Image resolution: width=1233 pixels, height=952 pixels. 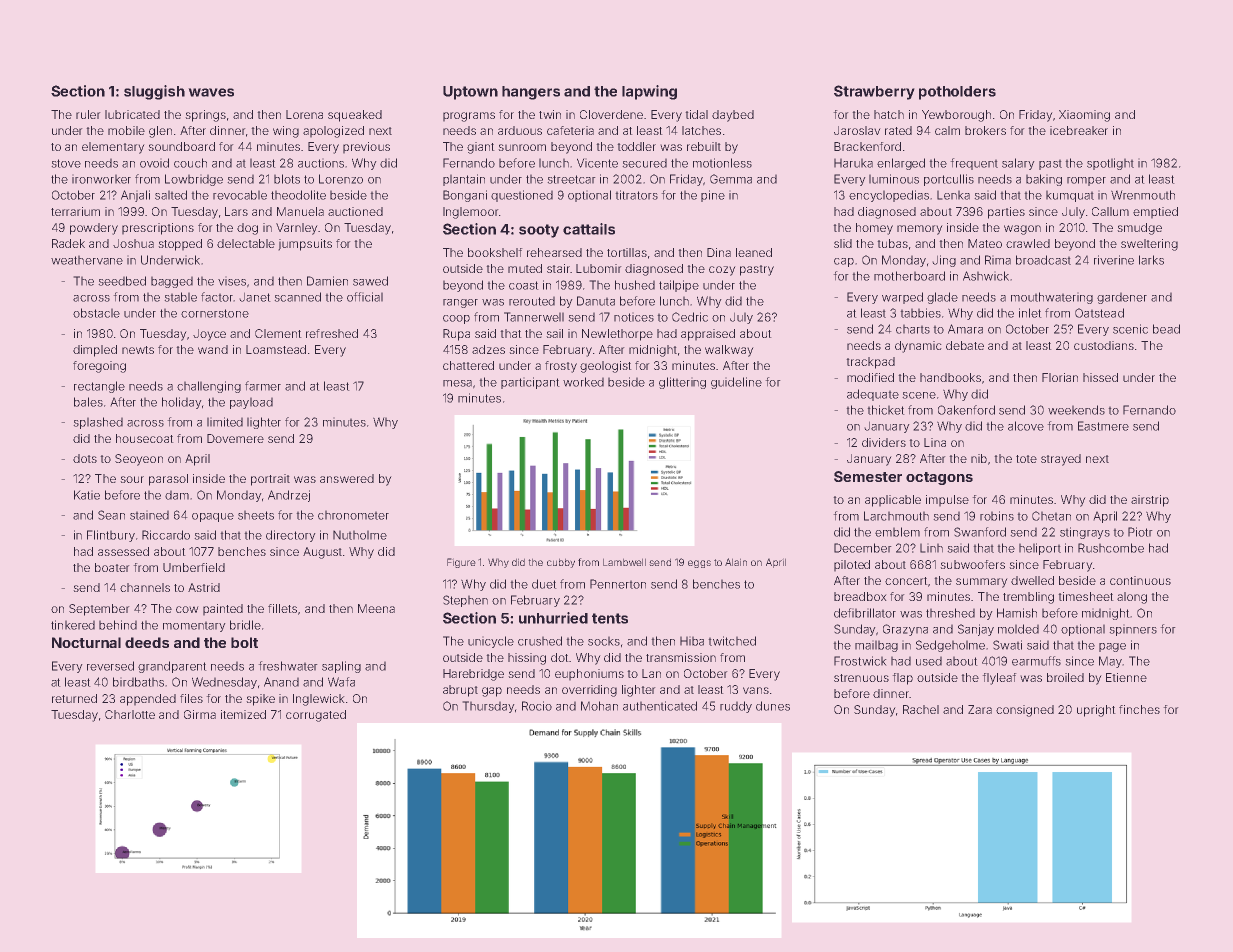 I want to click on Nocturnal, so click(x=86, y=642).
